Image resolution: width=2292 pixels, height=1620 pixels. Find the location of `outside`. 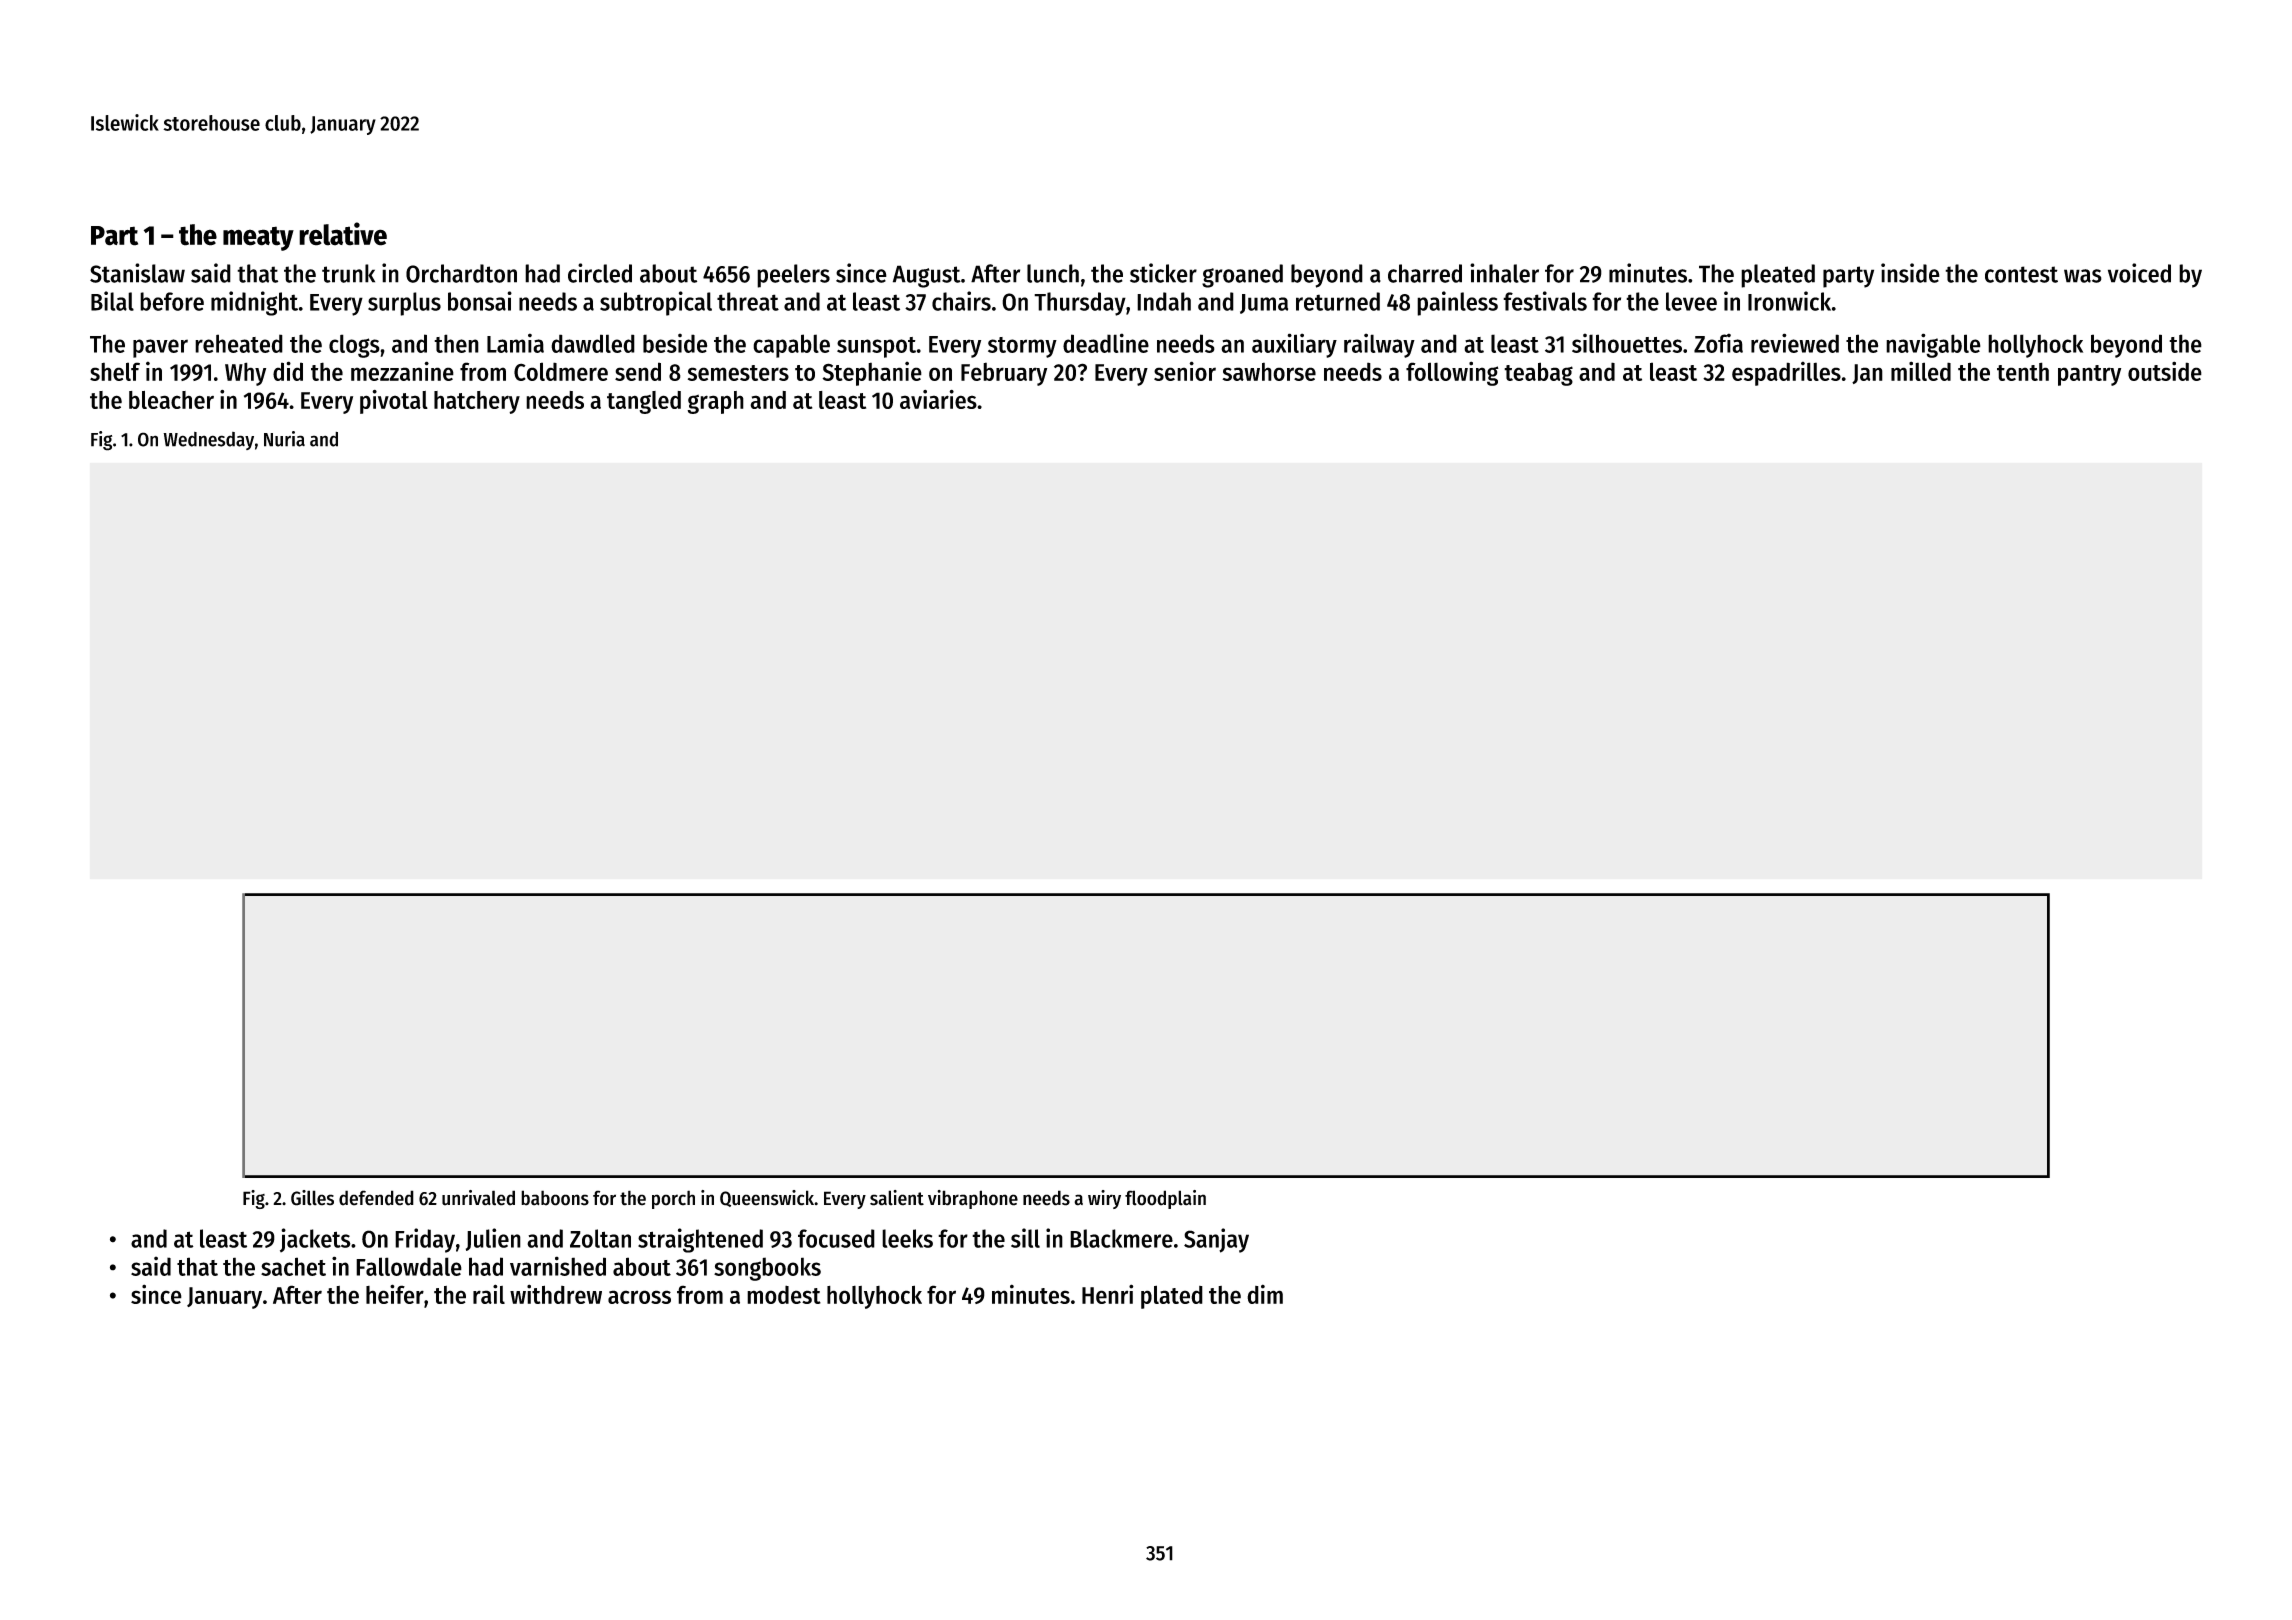

outside is located at coordinates (2165, 371).
